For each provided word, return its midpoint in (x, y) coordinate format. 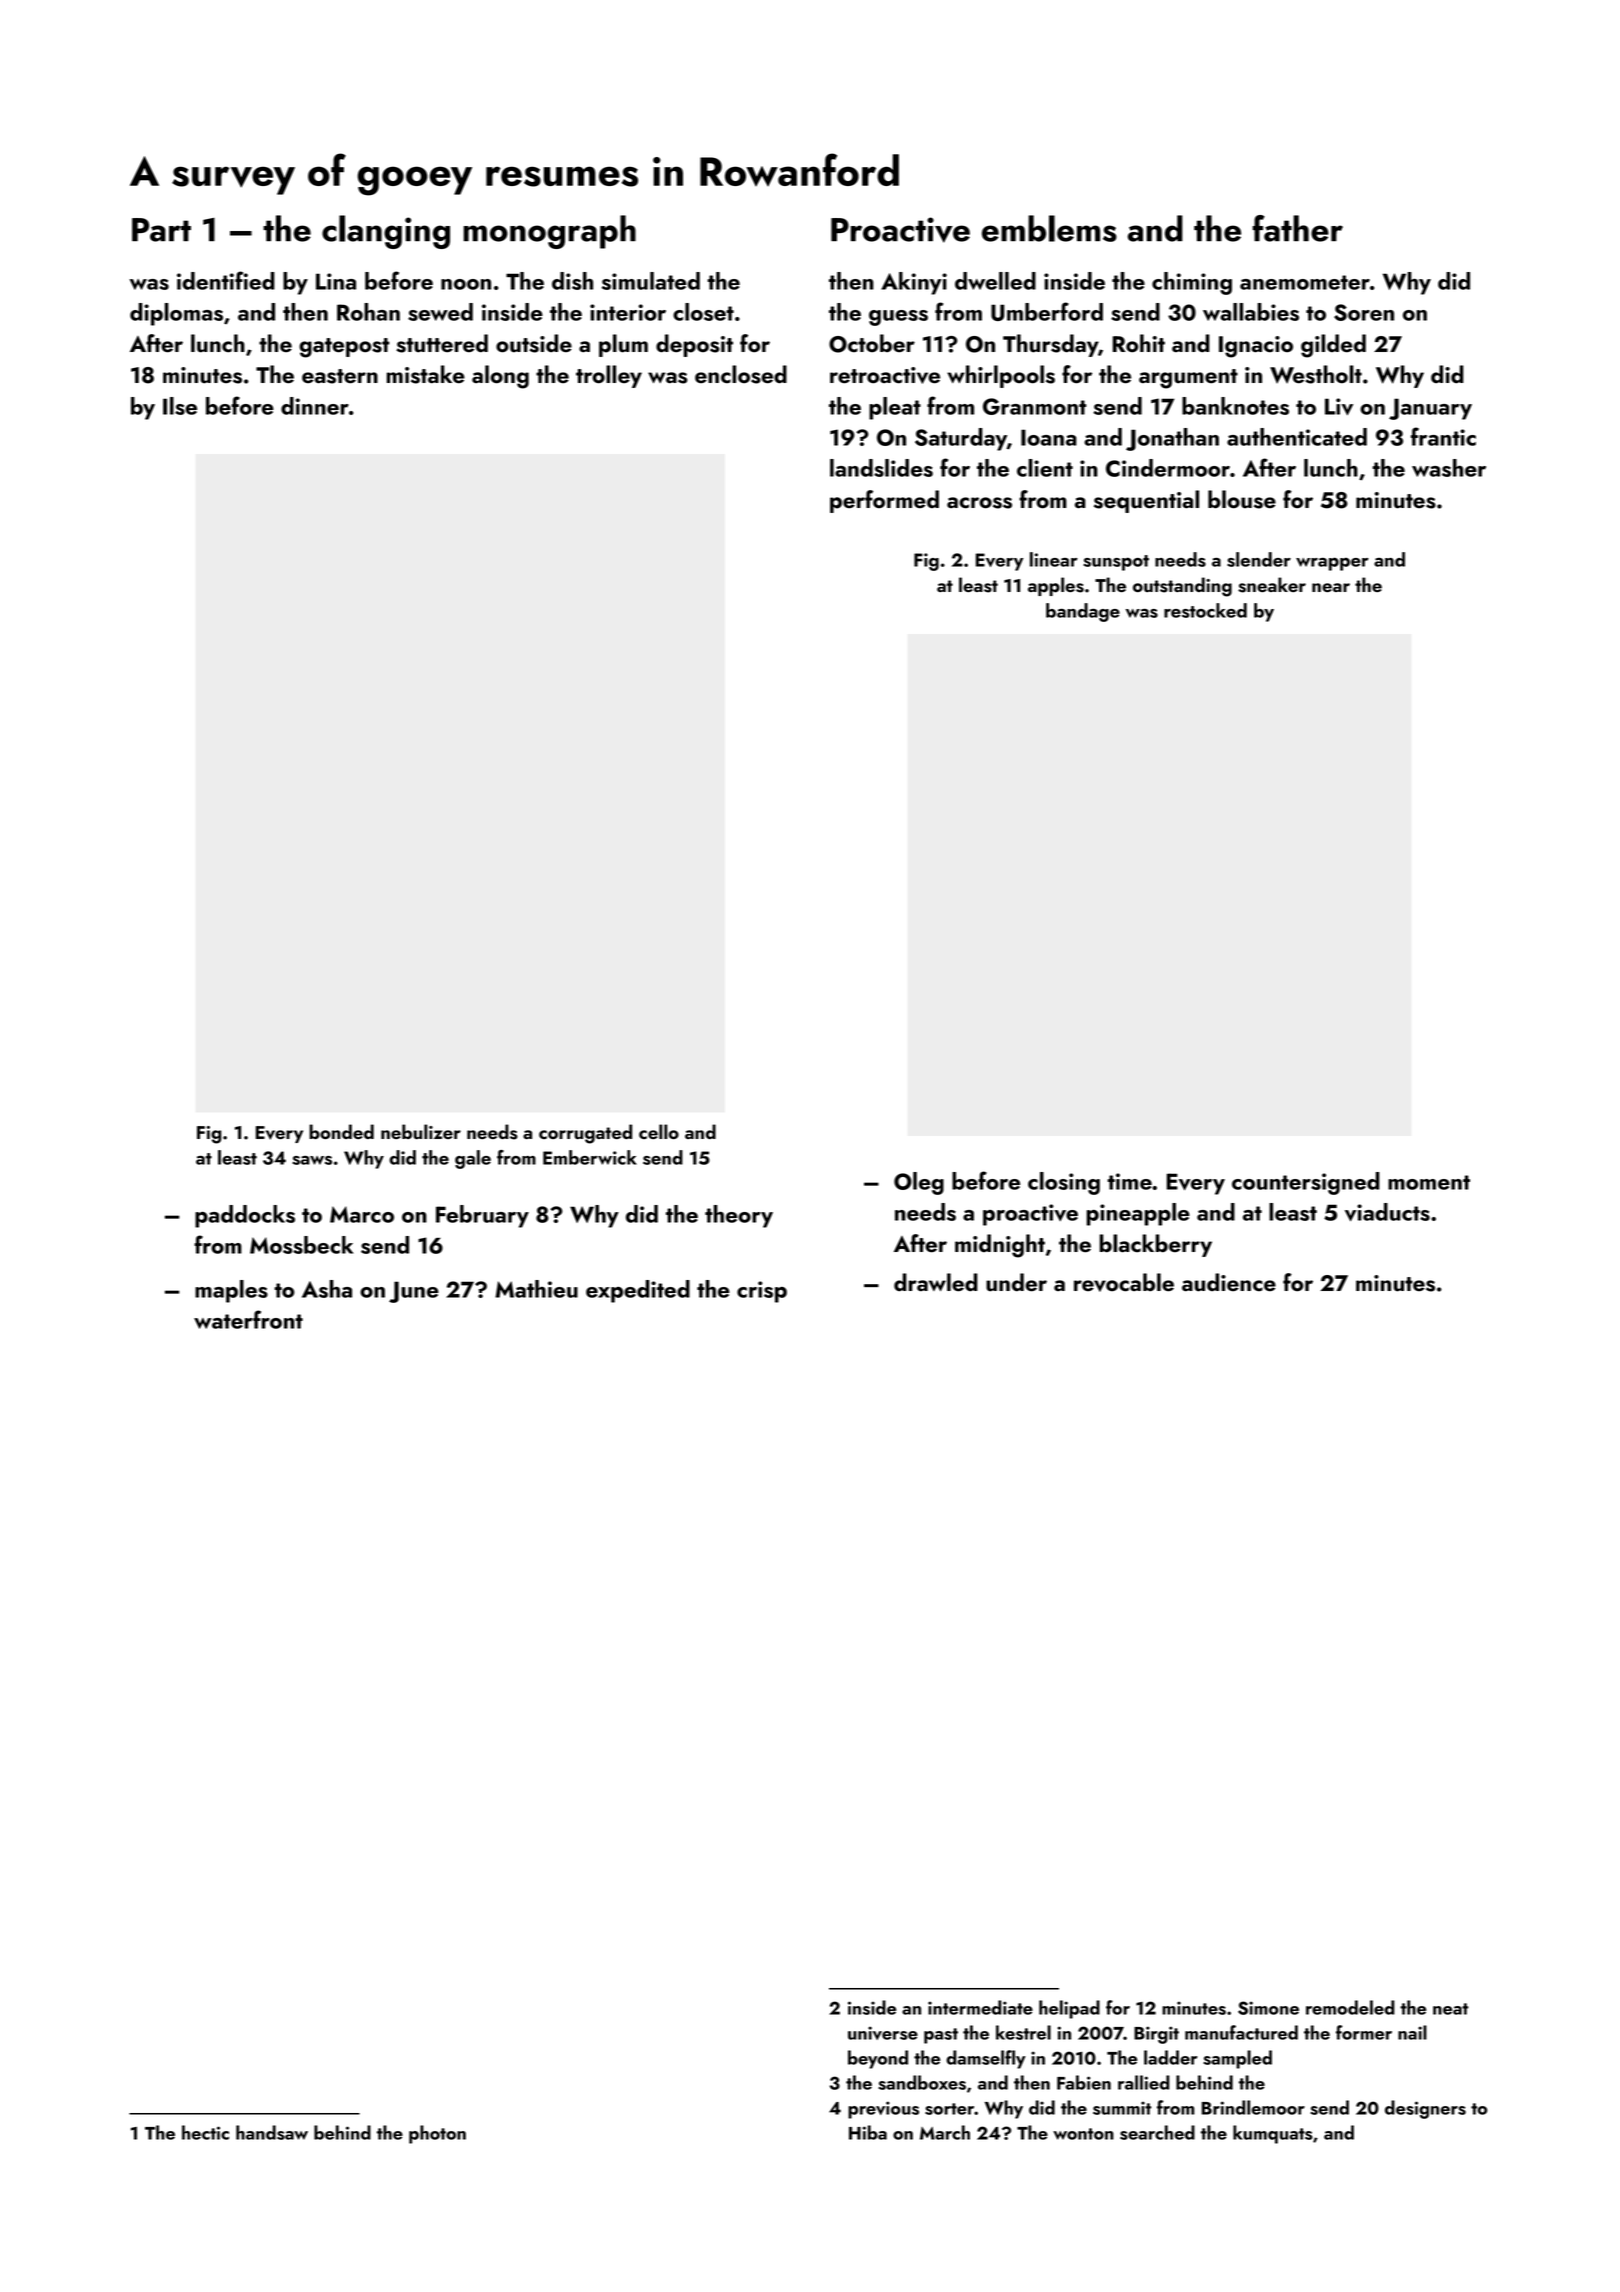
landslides (881, 468)
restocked (1205, 610)
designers (1425, 2109)
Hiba (868, 2132)
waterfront (248, 1319)
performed (884, 501)
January (1430, 409)
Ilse (180, 406)
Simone (1268, 2008)
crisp (762, 1292)
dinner (315, 406)
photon (437, 2134)
